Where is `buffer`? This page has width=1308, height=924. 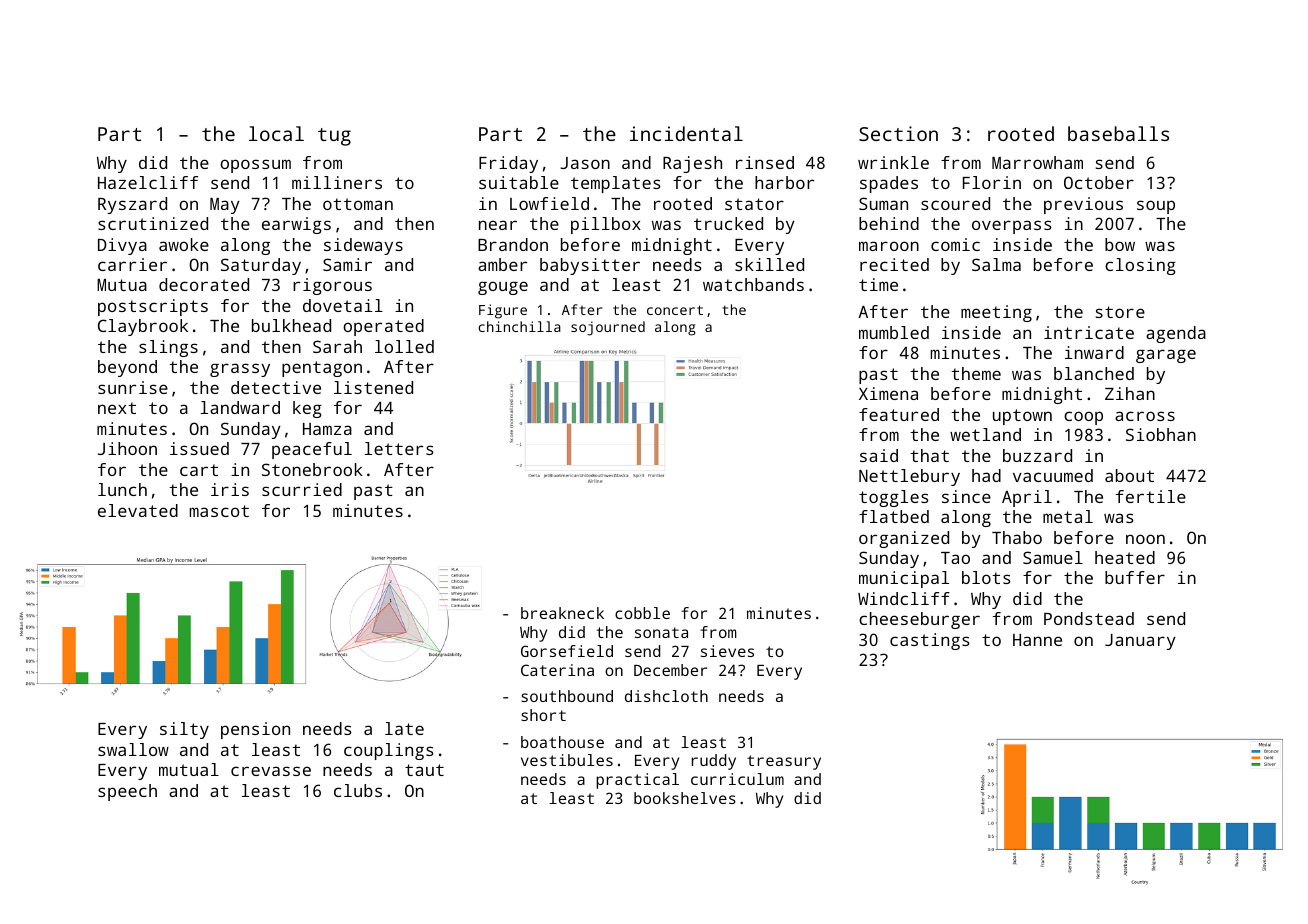
buffer is located at coordinates (1135, 577).
